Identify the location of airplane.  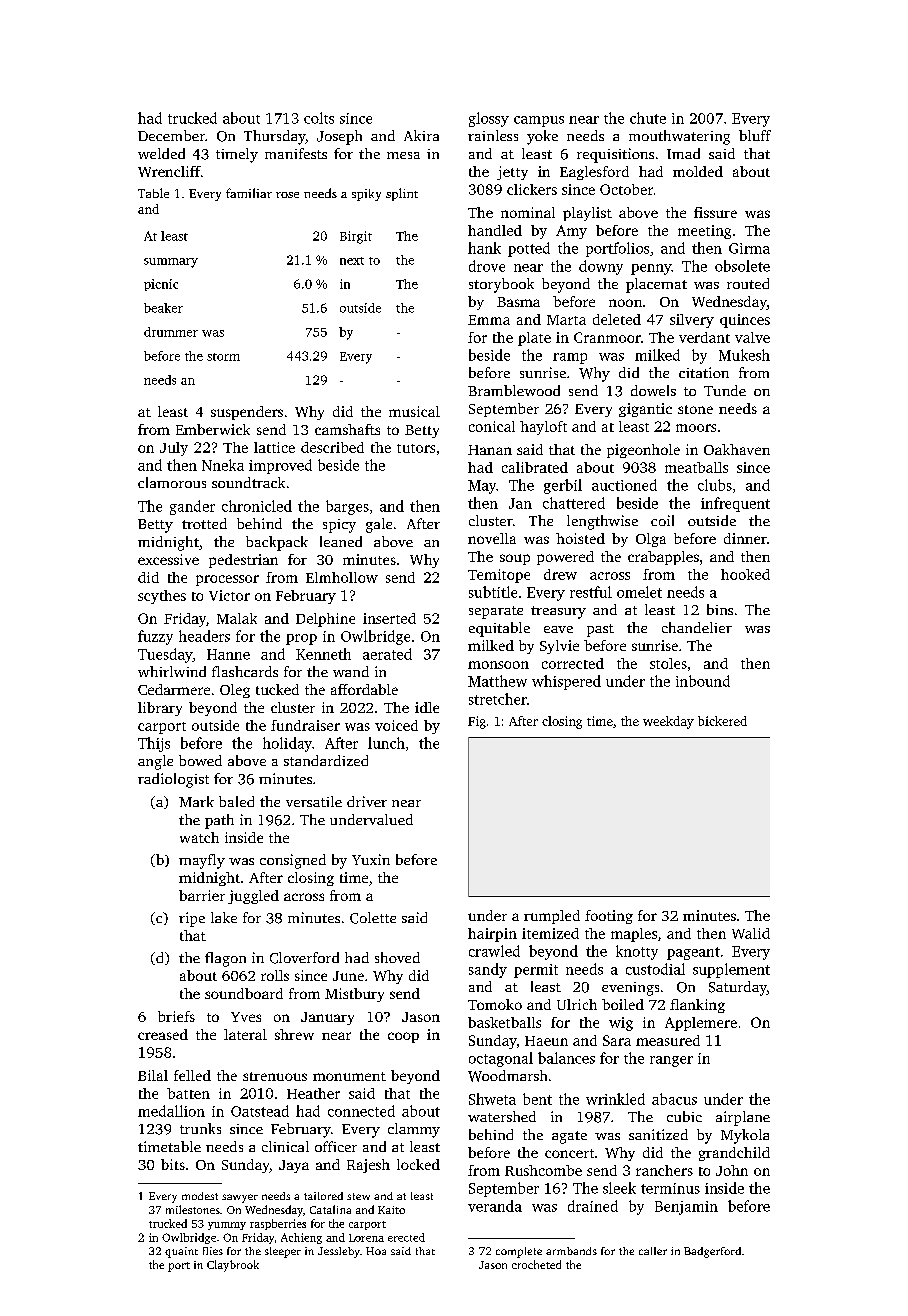
(743, 1118).
